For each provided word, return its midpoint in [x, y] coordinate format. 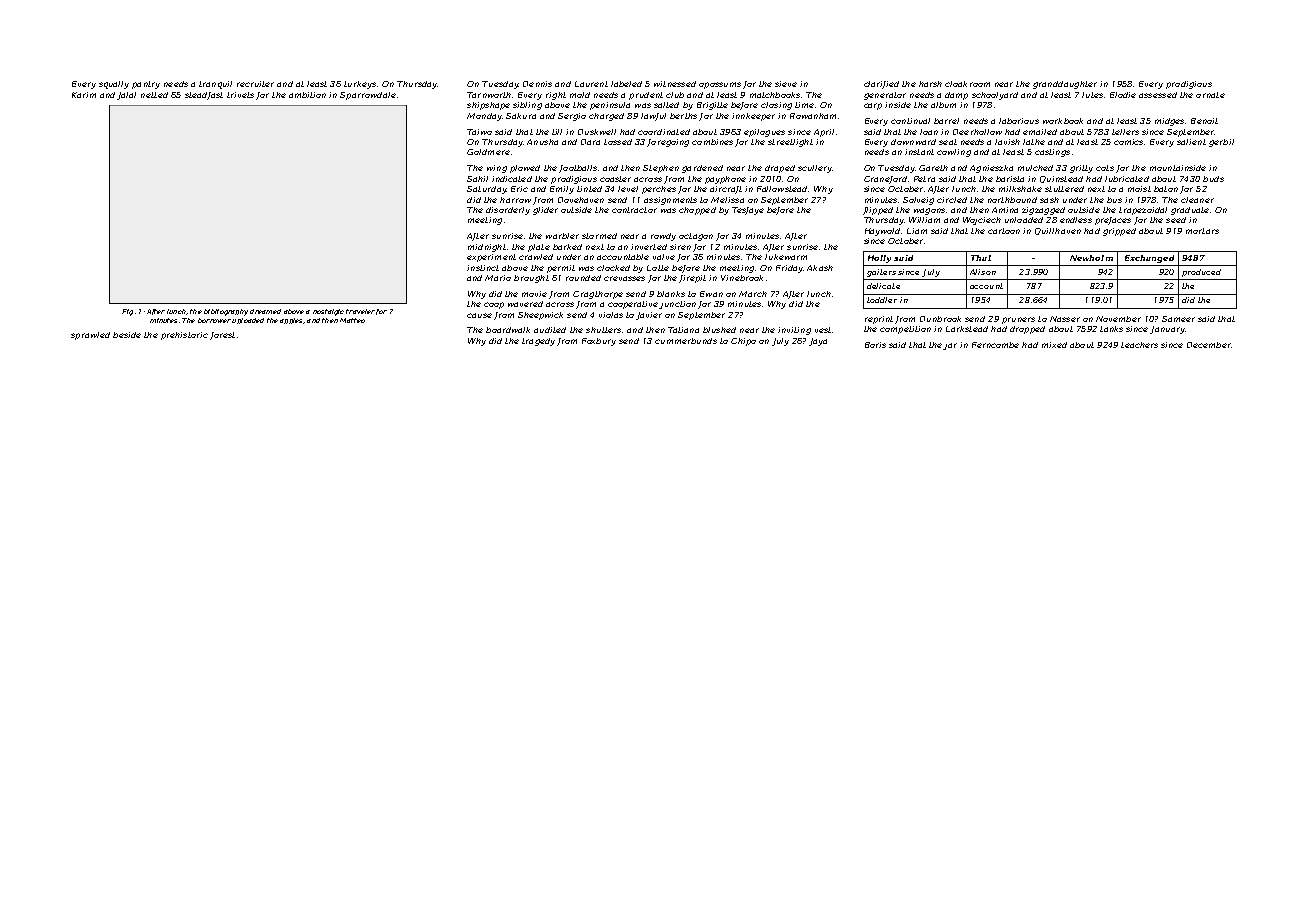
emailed [1040, 132]
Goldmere [488, 152]
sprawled [90, 336]
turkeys [360, 85]
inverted [649, 247]
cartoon [1004, 231]
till [557, 132]
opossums [720, 85]
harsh [930, 84]
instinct [483, 268]
